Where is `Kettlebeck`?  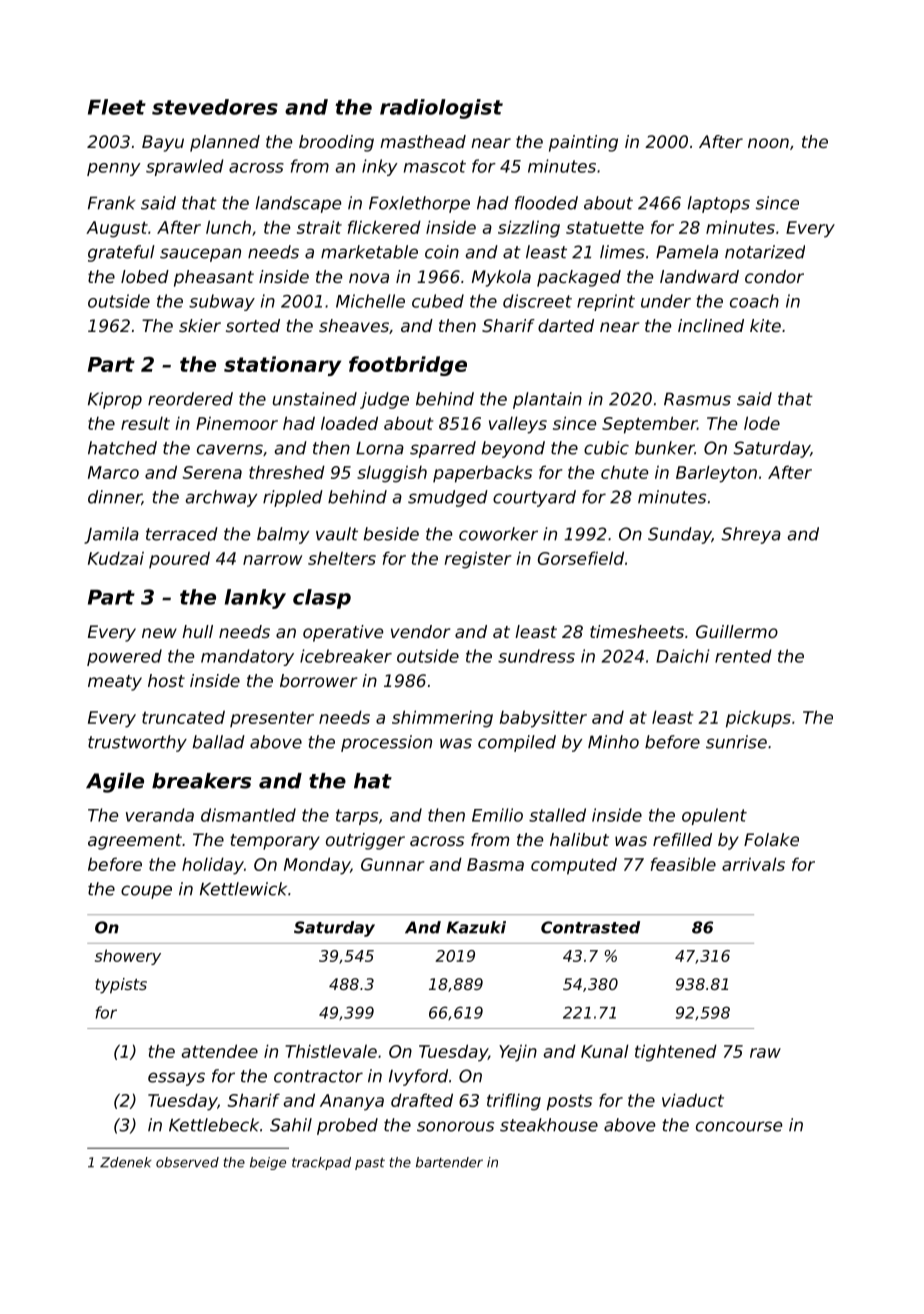 Kettlebeck is located at coordinates (214, 1125).
